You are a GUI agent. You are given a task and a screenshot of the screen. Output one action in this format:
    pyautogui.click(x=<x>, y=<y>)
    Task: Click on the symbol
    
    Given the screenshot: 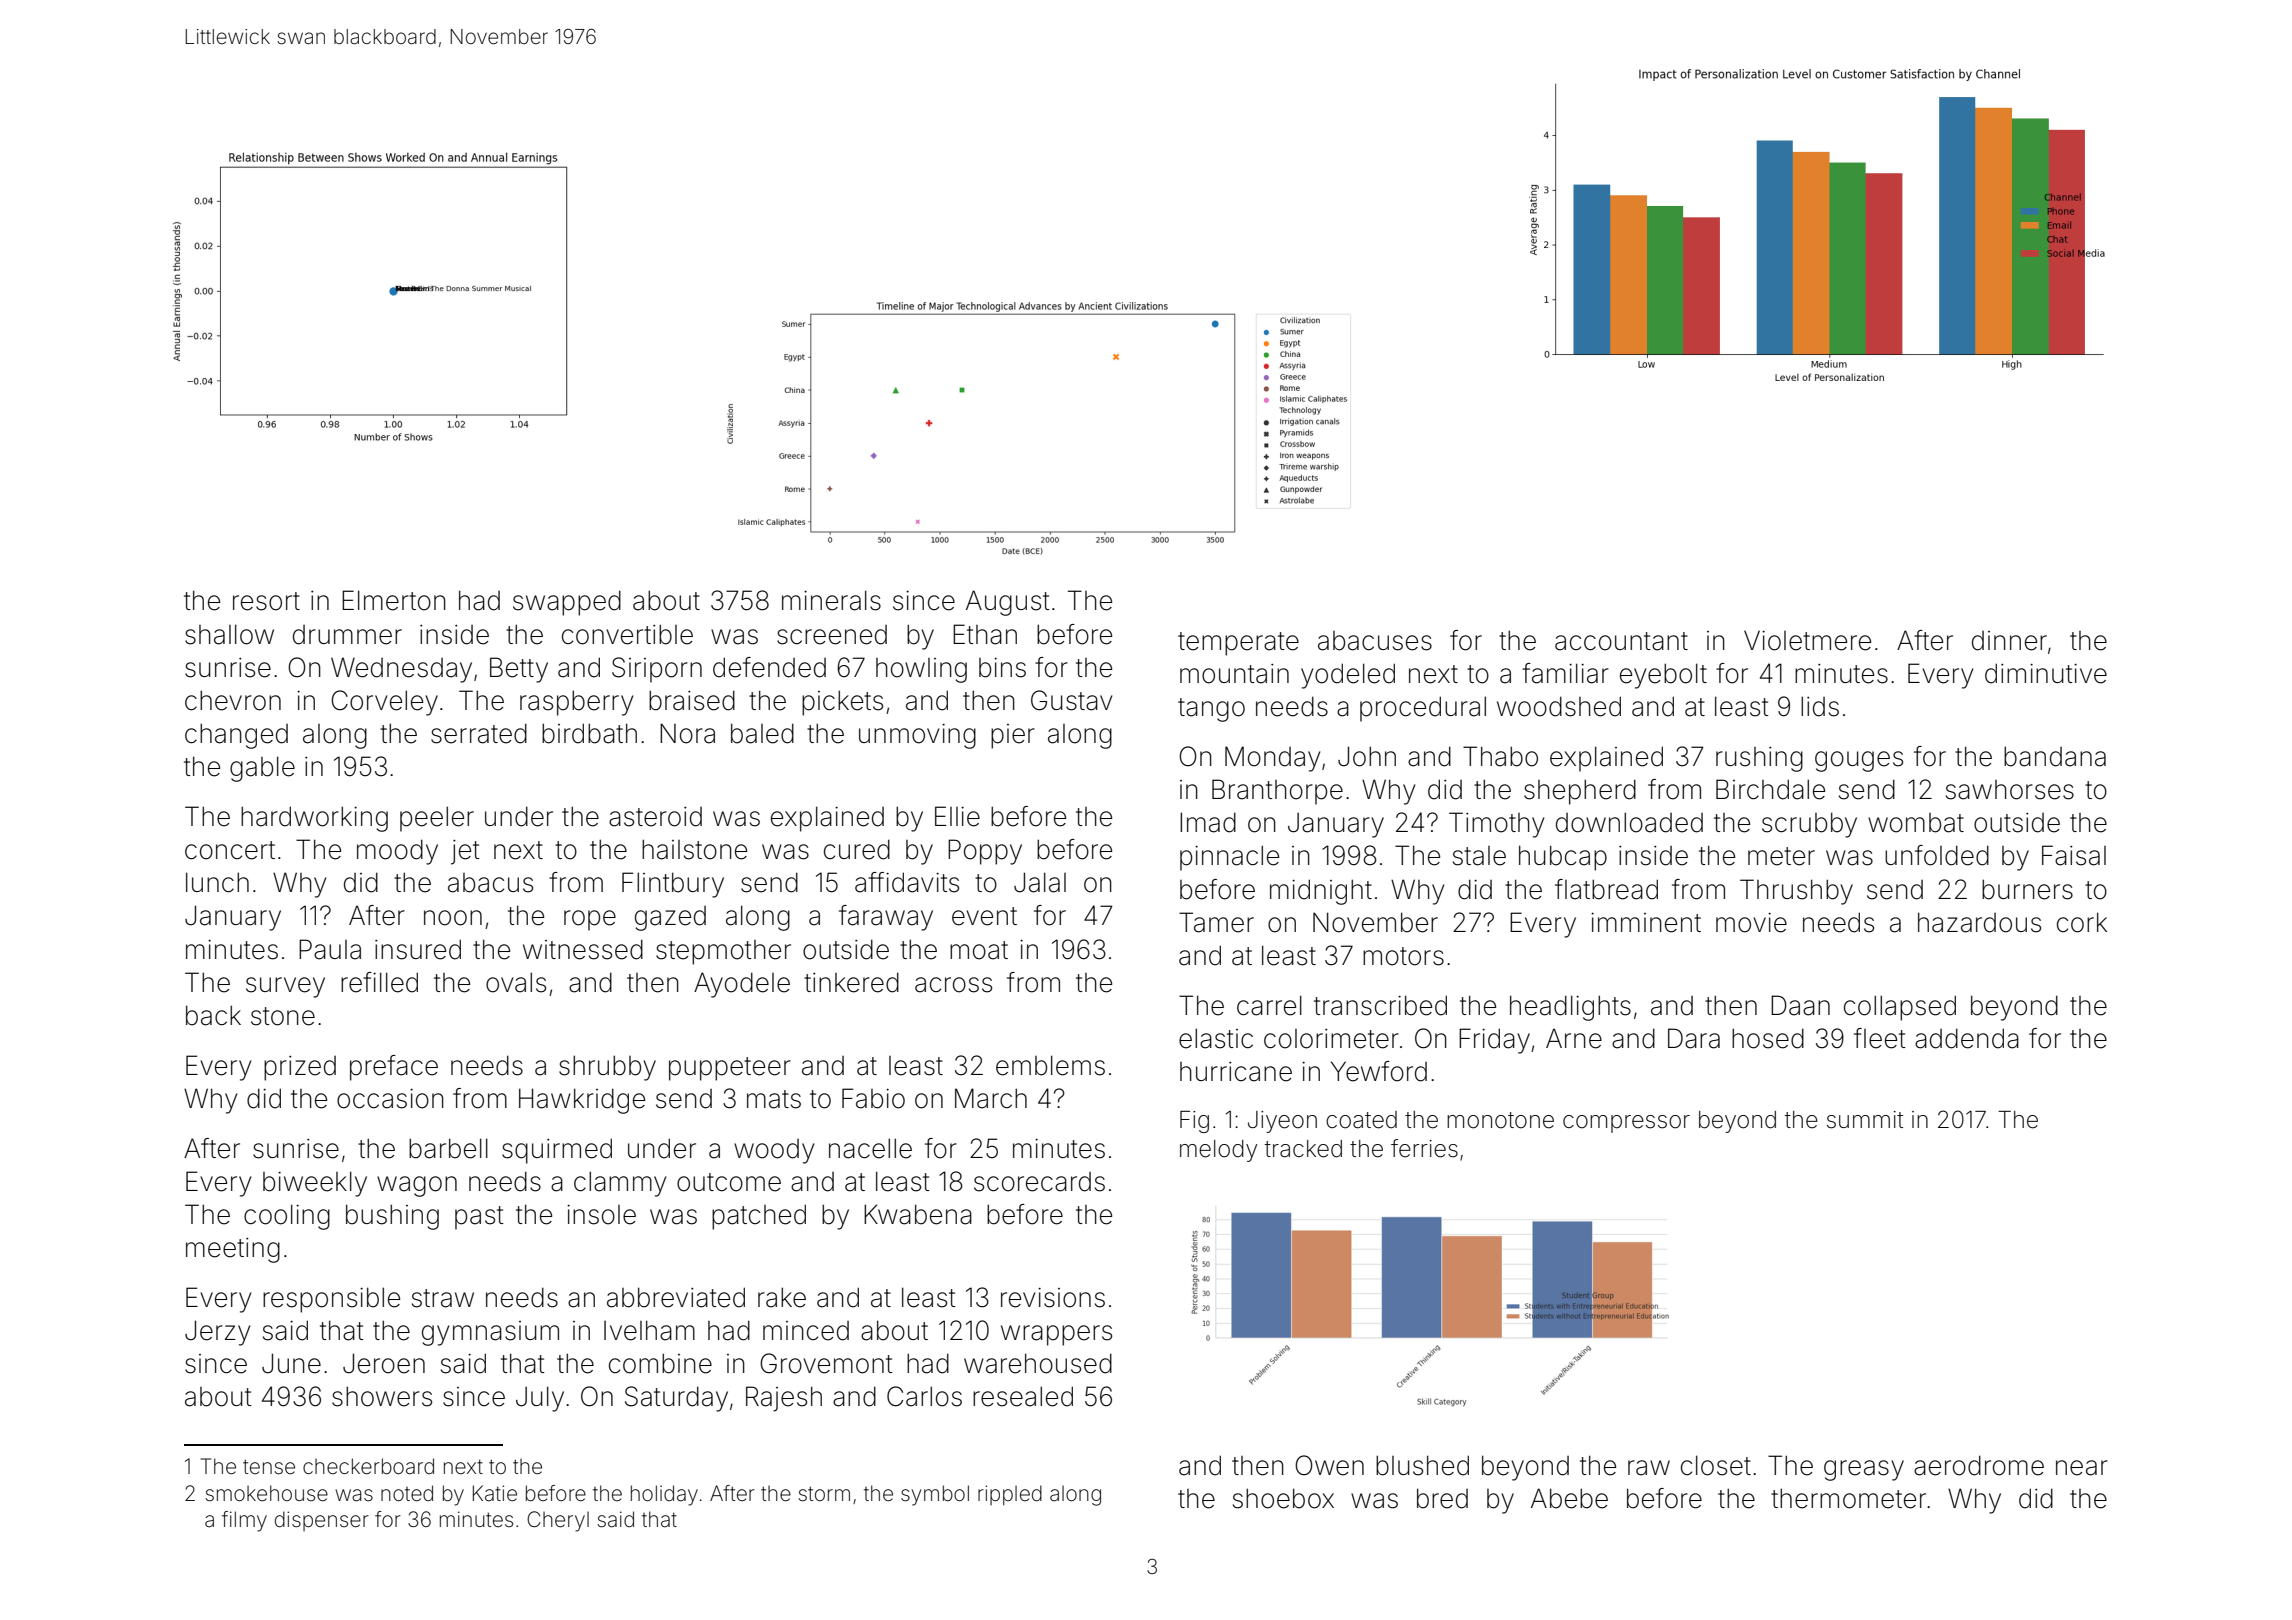 What is the action you would take?
    pyautogui.click(x=935, y=1495)
